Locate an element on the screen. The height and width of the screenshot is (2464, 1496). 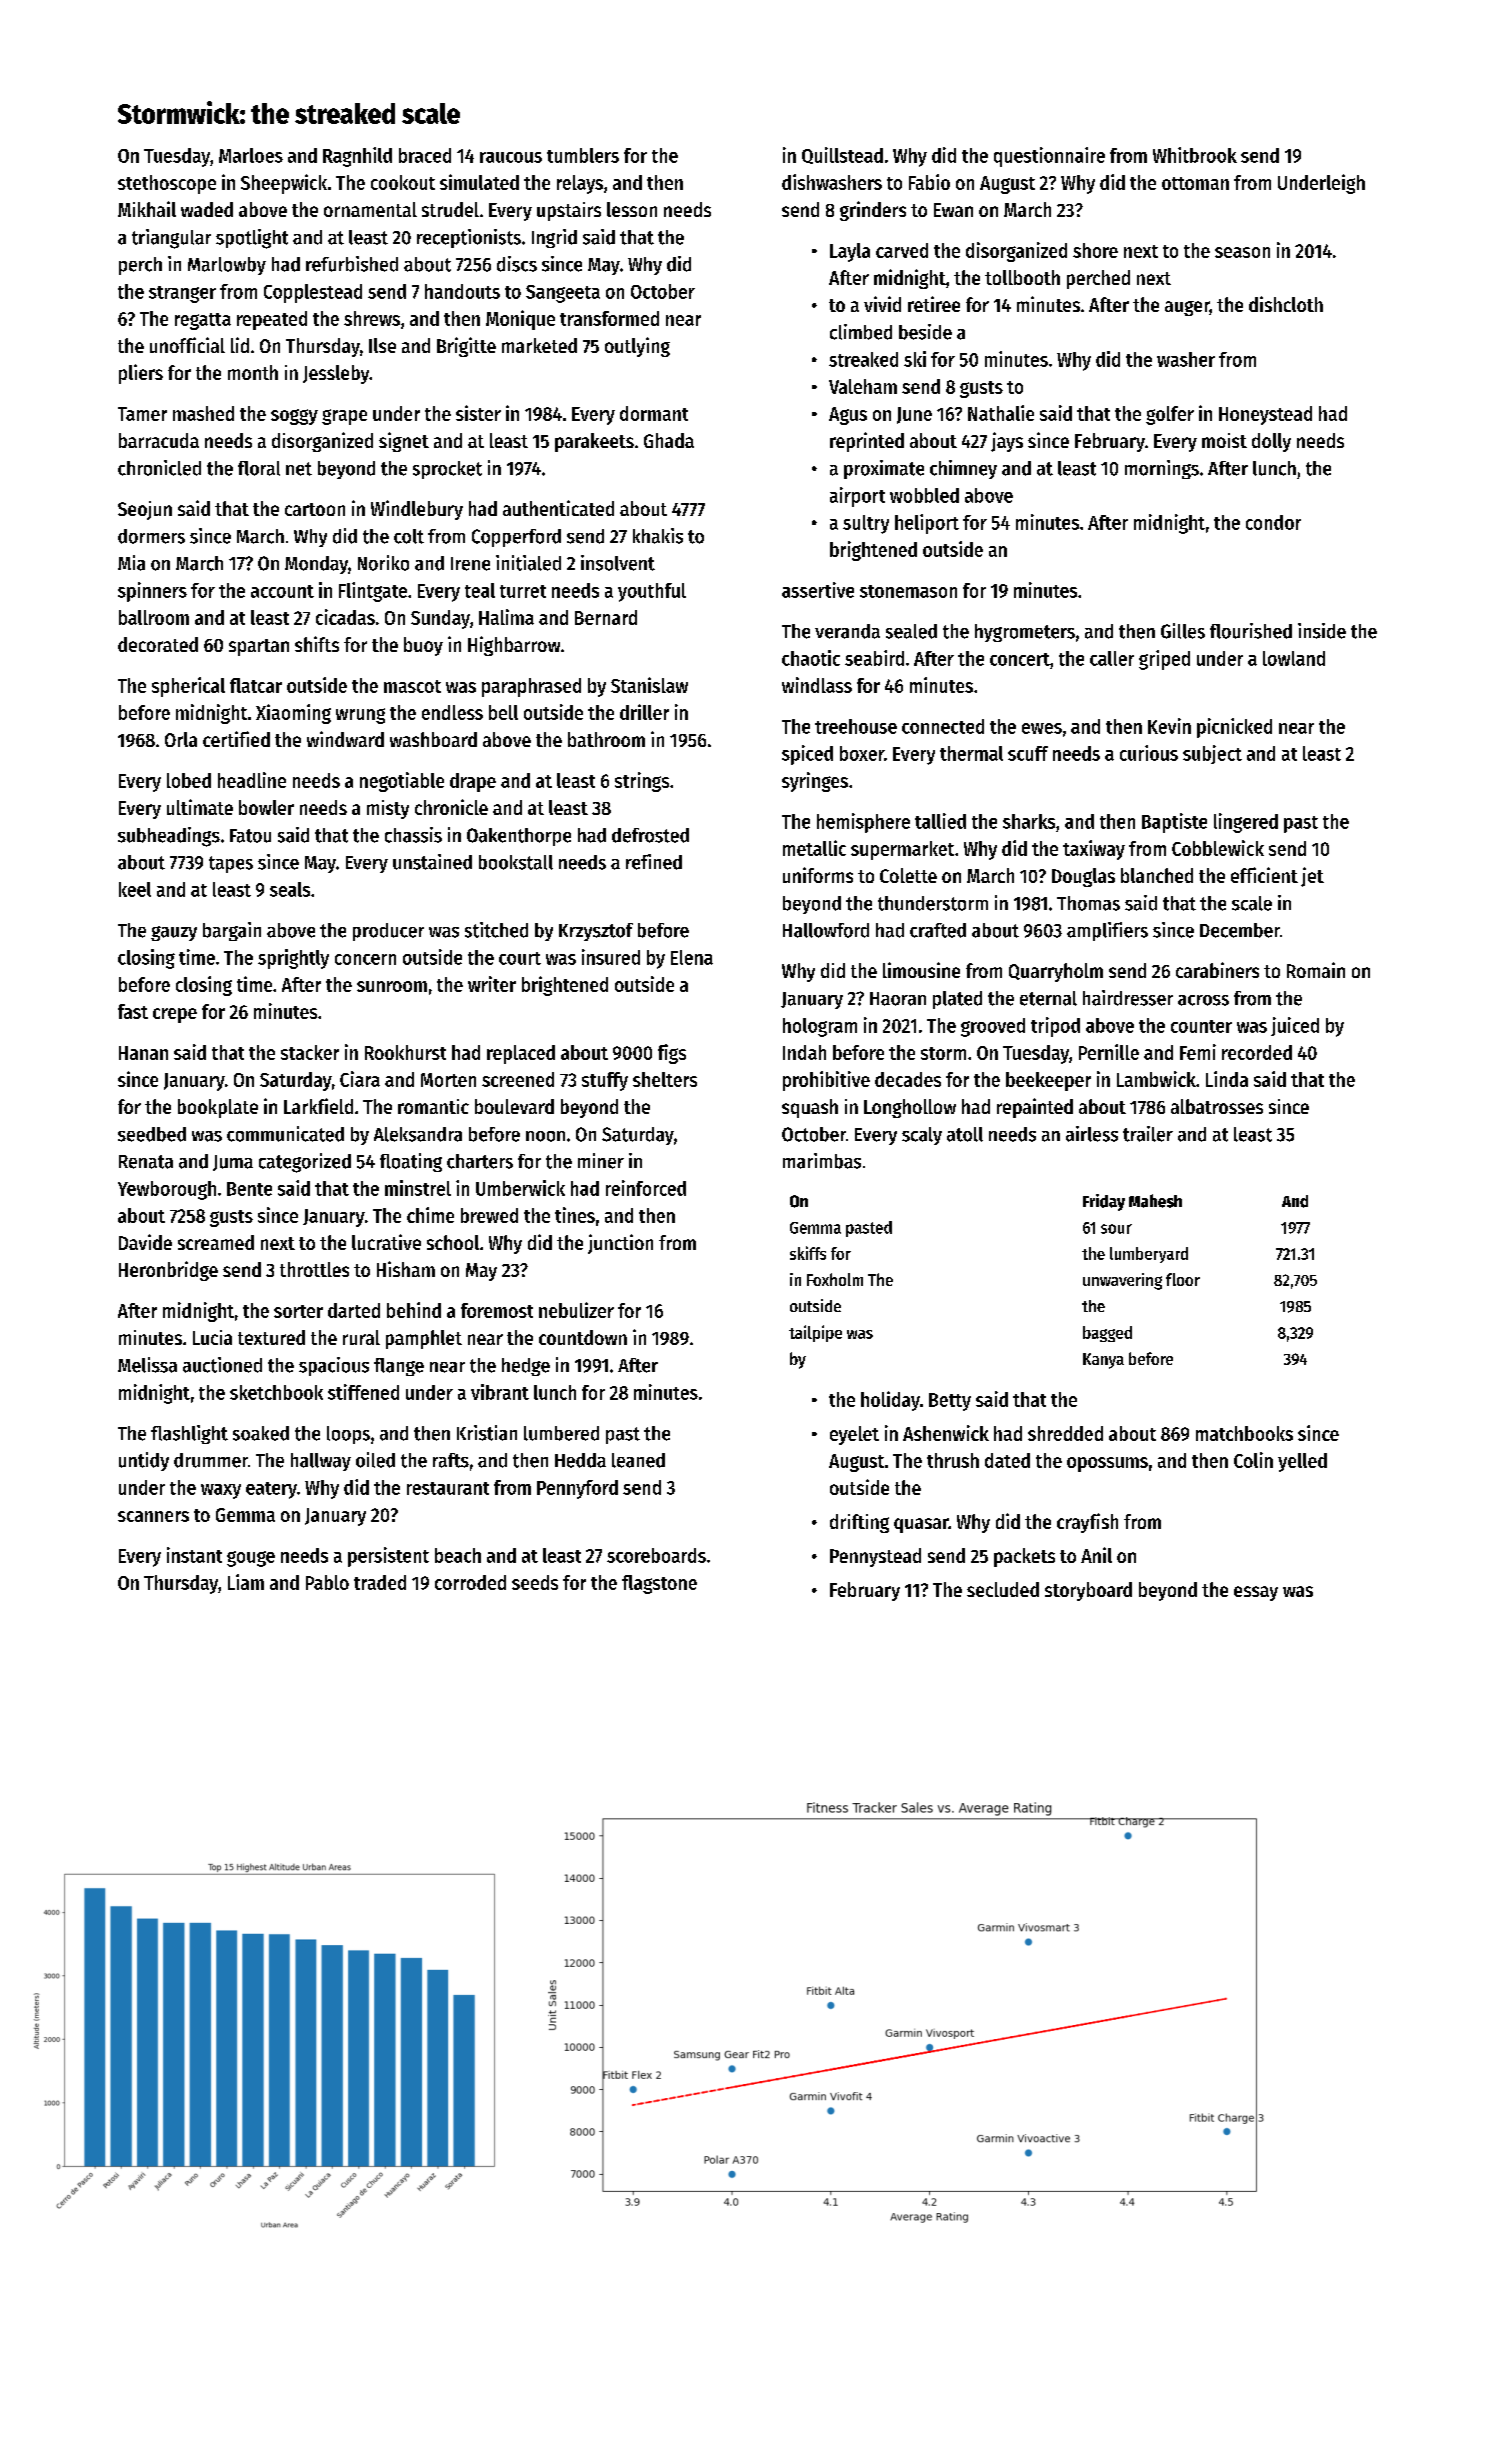
traded is located at coordinates (380, 1582).
